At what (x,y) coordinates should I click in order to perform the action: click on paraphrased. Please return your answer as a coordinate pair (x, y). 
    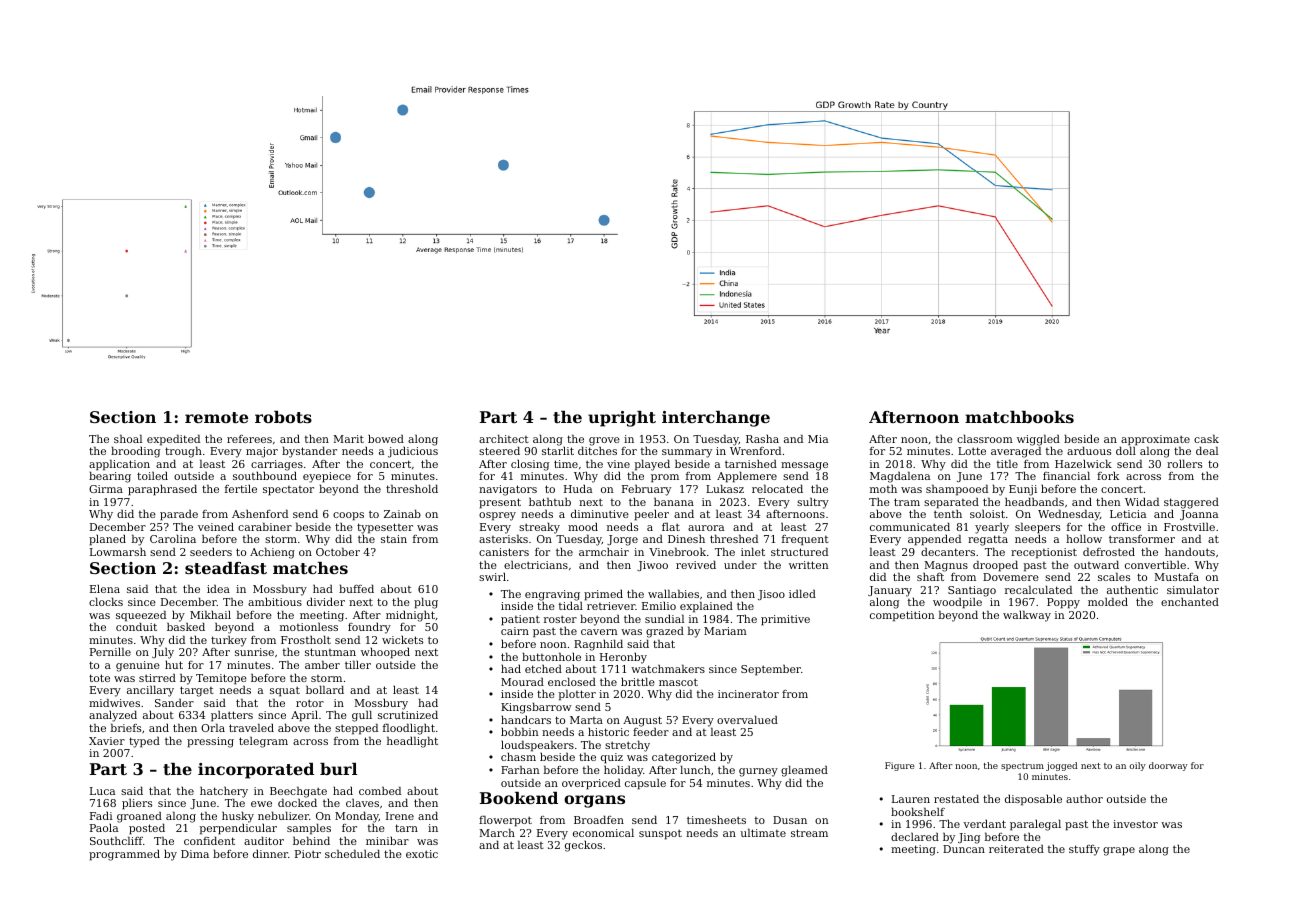
    Looking at the image, I should click on (162, 490).
